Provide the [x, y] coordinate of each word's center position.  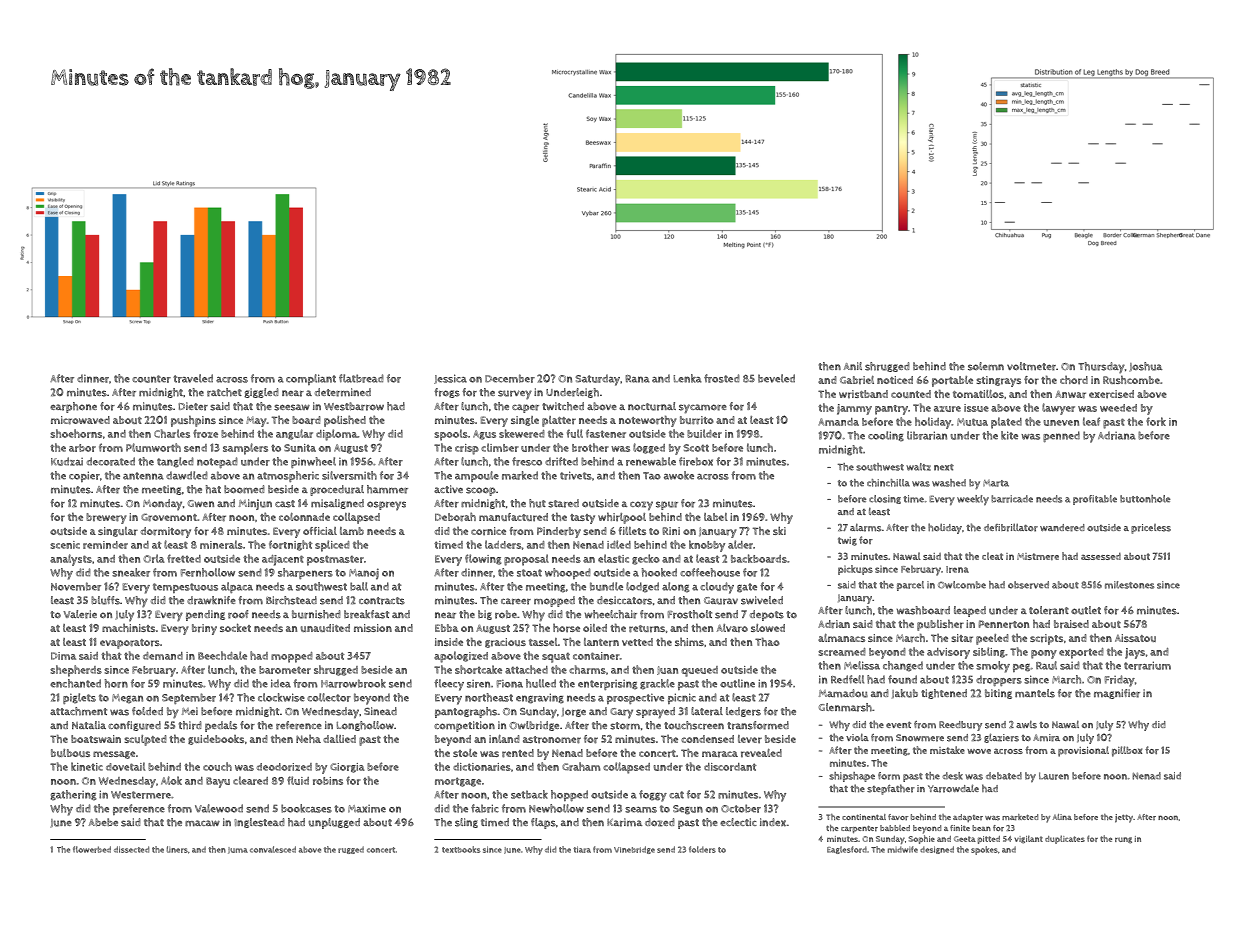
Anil [853, 366]
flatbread [361, 378]
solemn [986, 366]
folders [702, 849]
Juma [238, 850]
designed [937, 850]
